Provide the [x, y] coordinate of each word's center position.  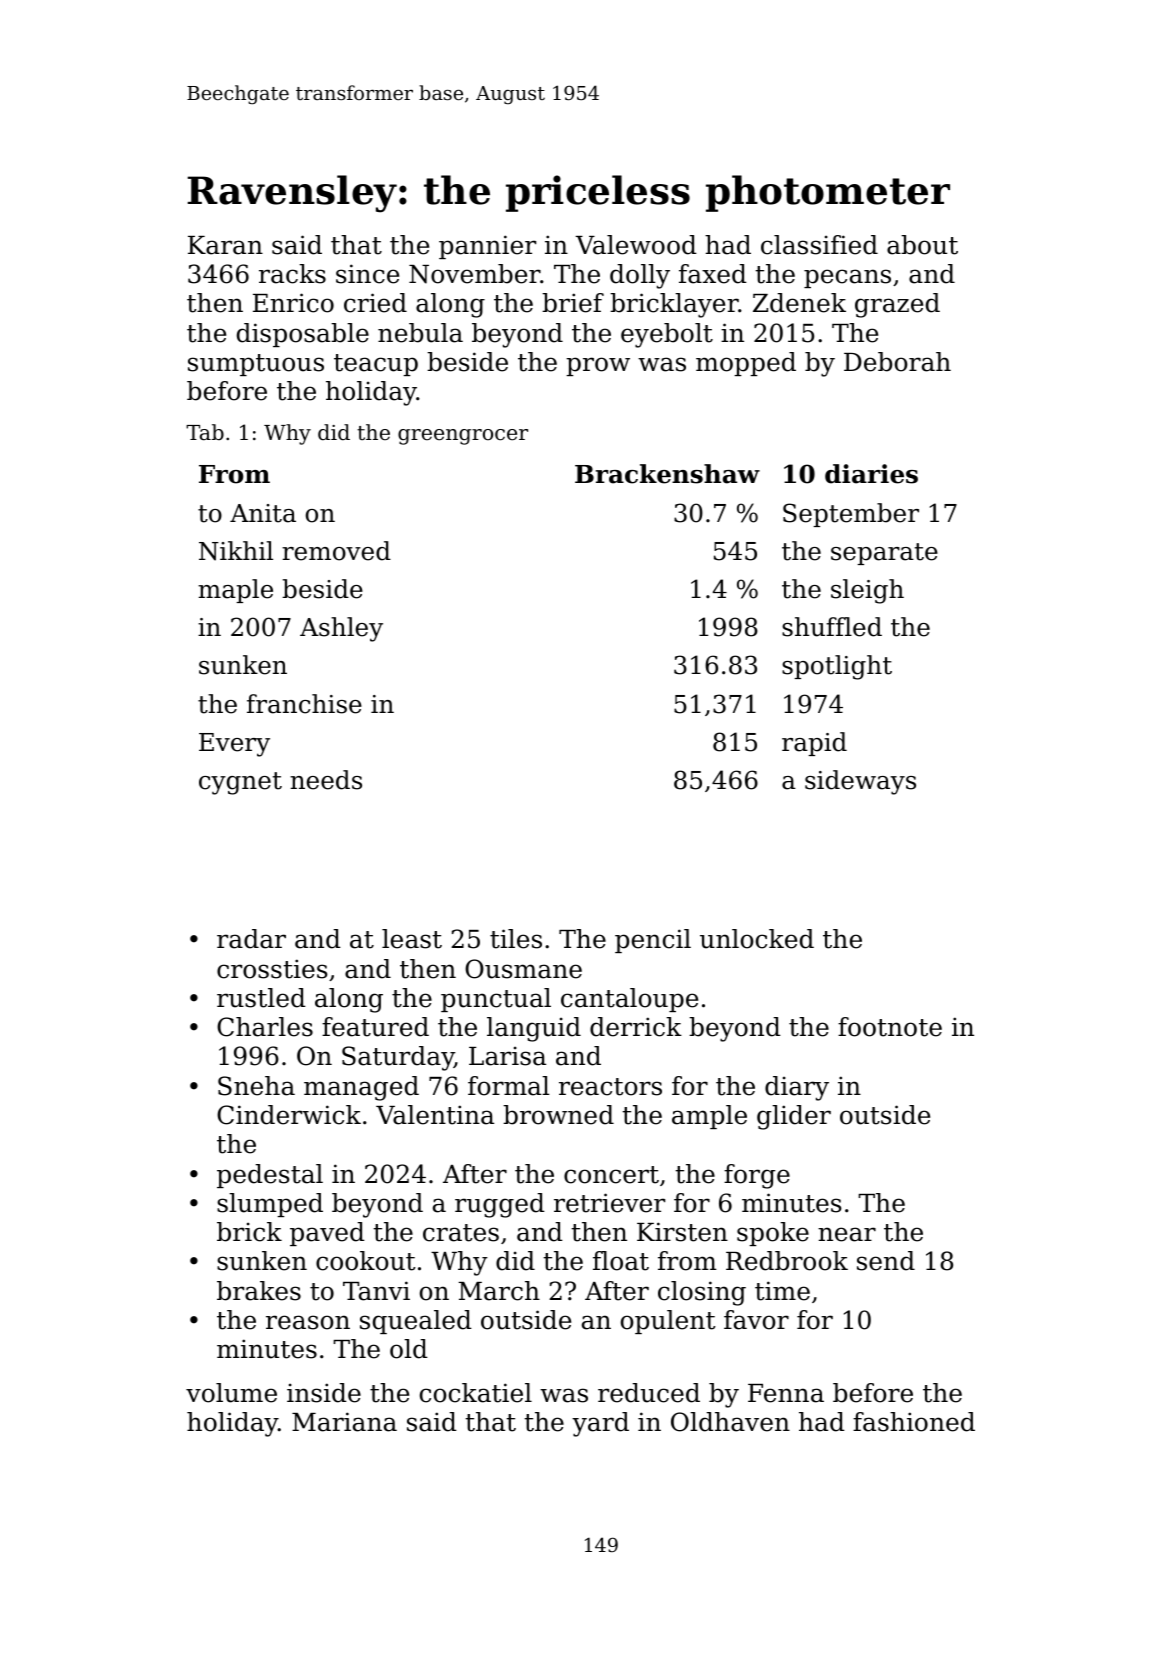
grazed [897, 305]
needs [326, 780]
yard [600, 1424]
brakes [259, 1291]
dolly [640, 276]
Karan [225, 245]
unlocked [757, 939]
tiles [516, 939]
